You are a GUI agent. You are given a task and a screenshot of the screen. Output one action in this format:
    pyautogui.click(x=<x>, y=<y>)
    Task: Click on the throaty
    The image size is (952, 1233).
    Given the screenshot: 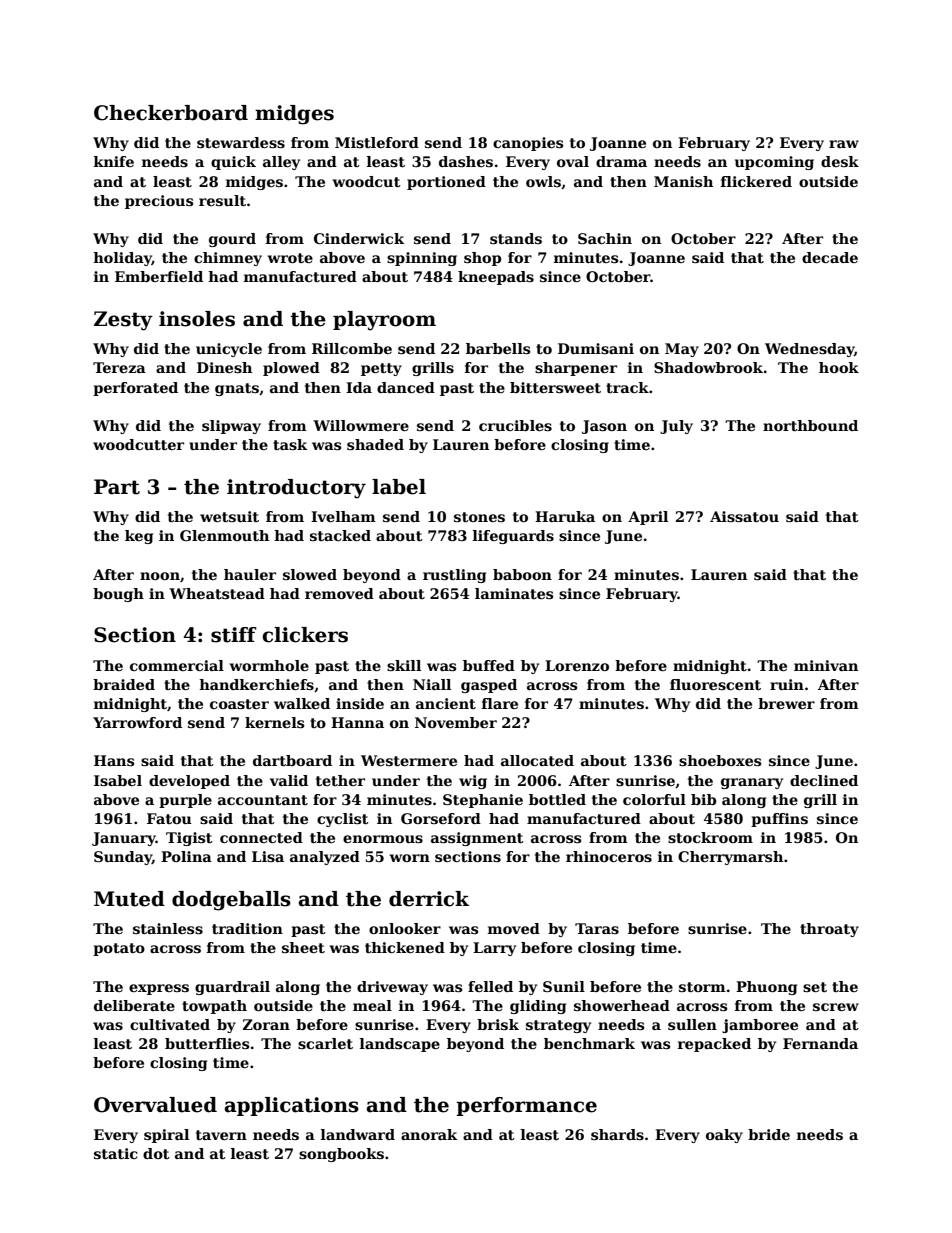 What is the action you would take?
    pyautogui.click(x=829, y=930)
